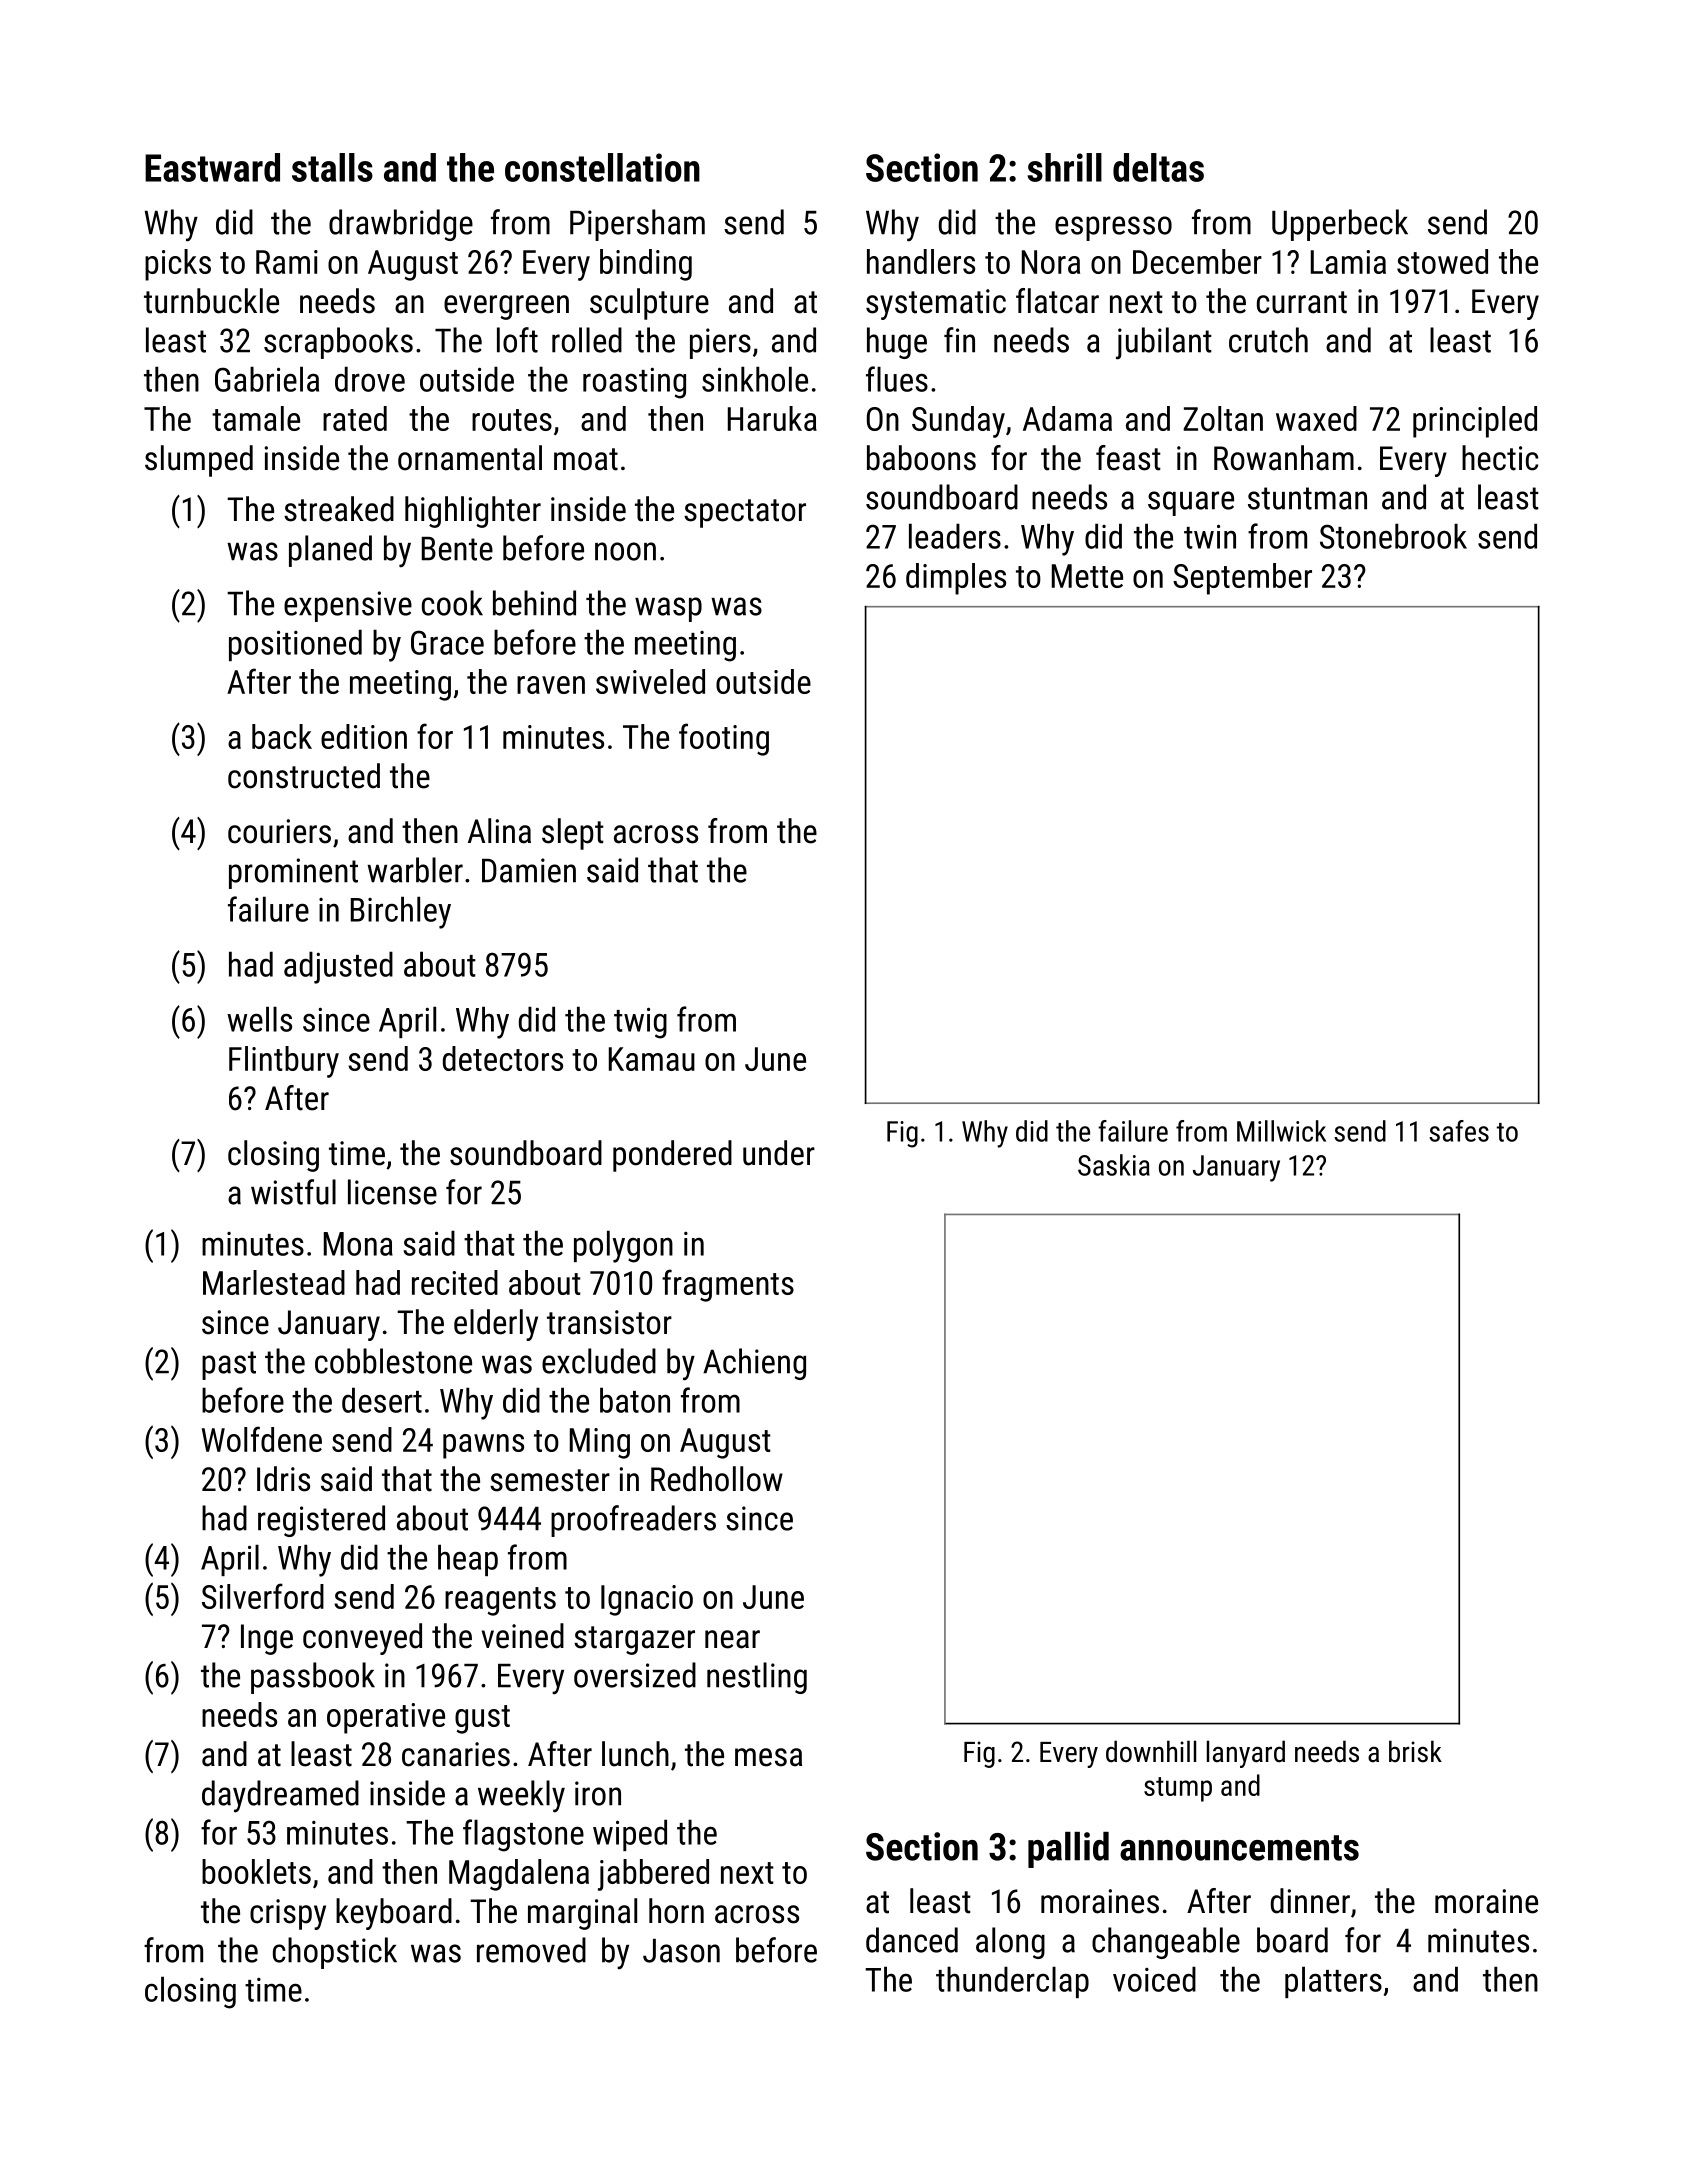 This document has width=1683, height=2178. I want to click on deltas, so click(1158, 167).
